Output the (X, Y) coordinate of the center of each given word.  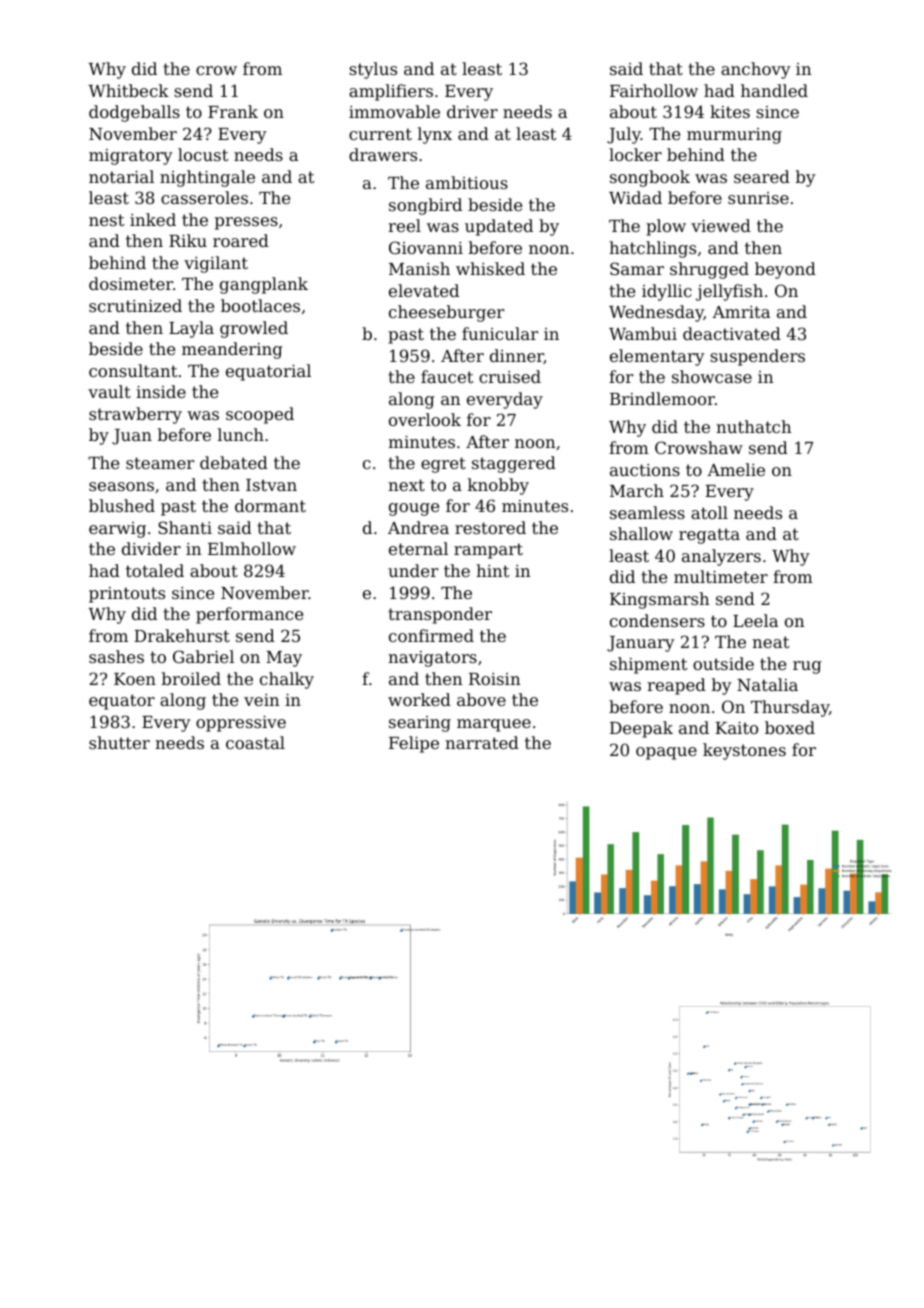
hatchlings (652, 249)
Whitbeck (128, 90)
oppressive (241, 724)
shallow (641, 533)
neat (770, 642)
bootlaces (260, 305)
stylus (373, 70)
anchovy (756, 70)
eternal (418, 548)
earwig (117, 530)
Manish (419, 268)
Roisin (494, 679)
